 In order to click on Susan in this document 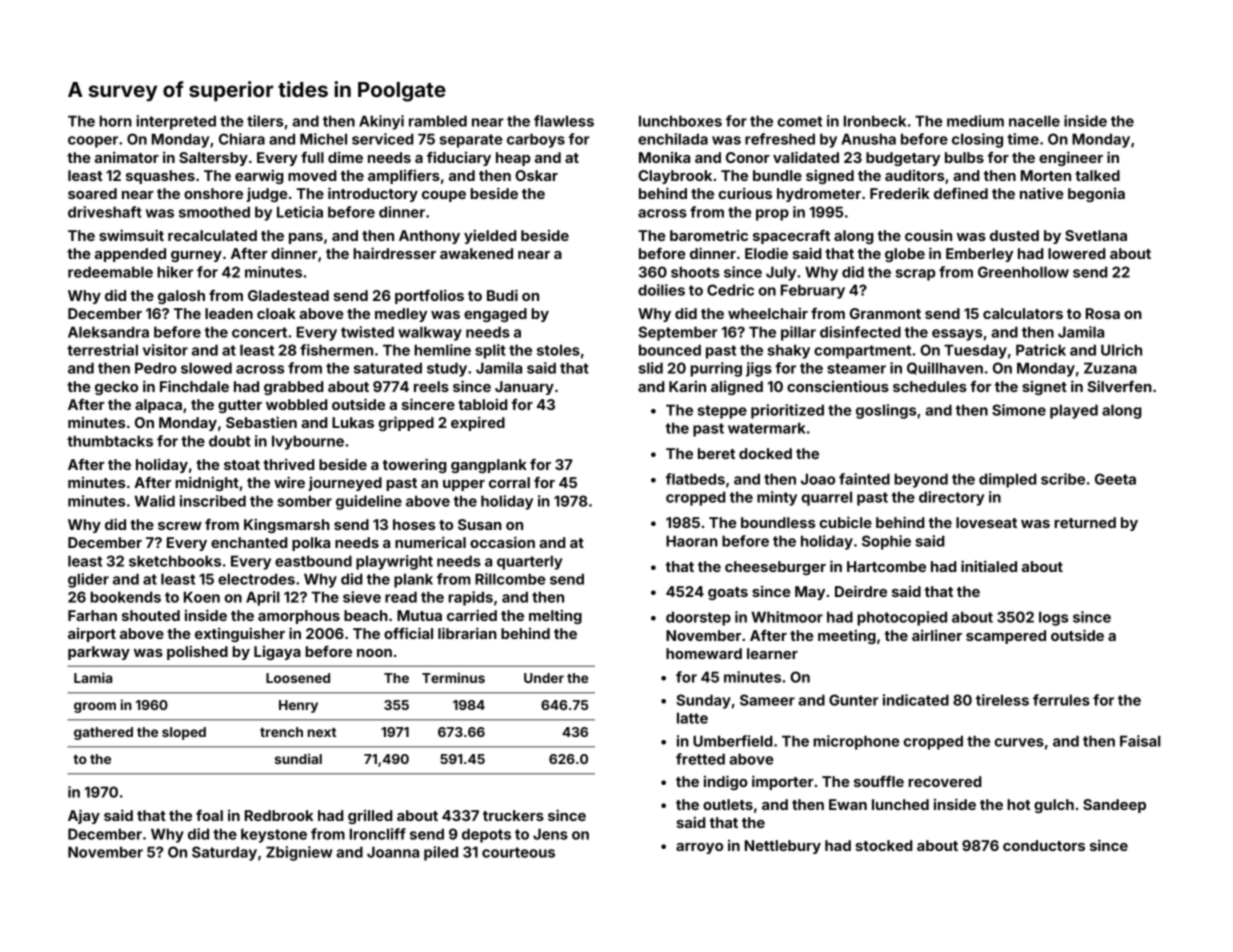, I will do `click(480, 524)`.
